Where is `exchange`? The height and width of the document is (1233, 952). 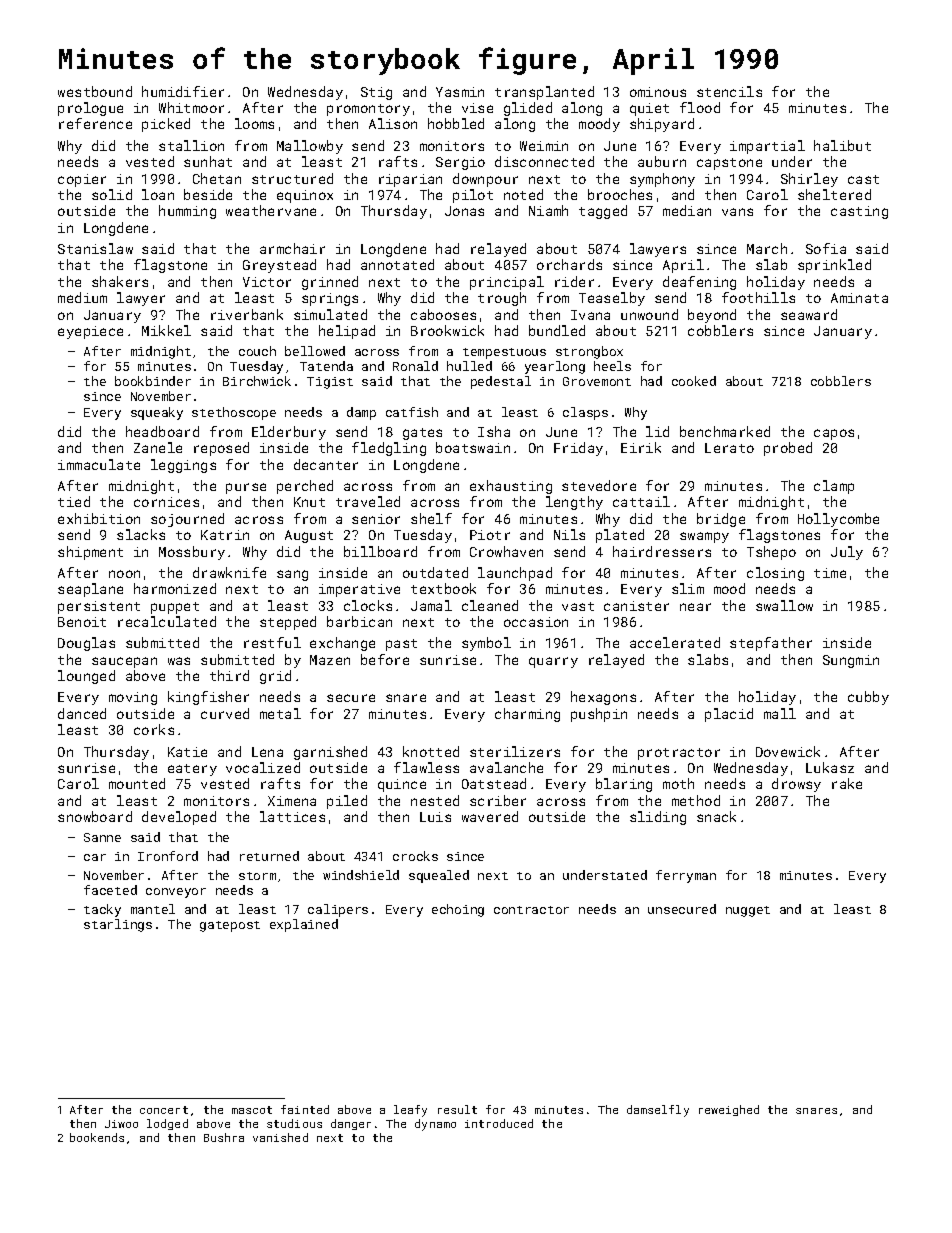 exchange is located at coordinates (342, 644).
